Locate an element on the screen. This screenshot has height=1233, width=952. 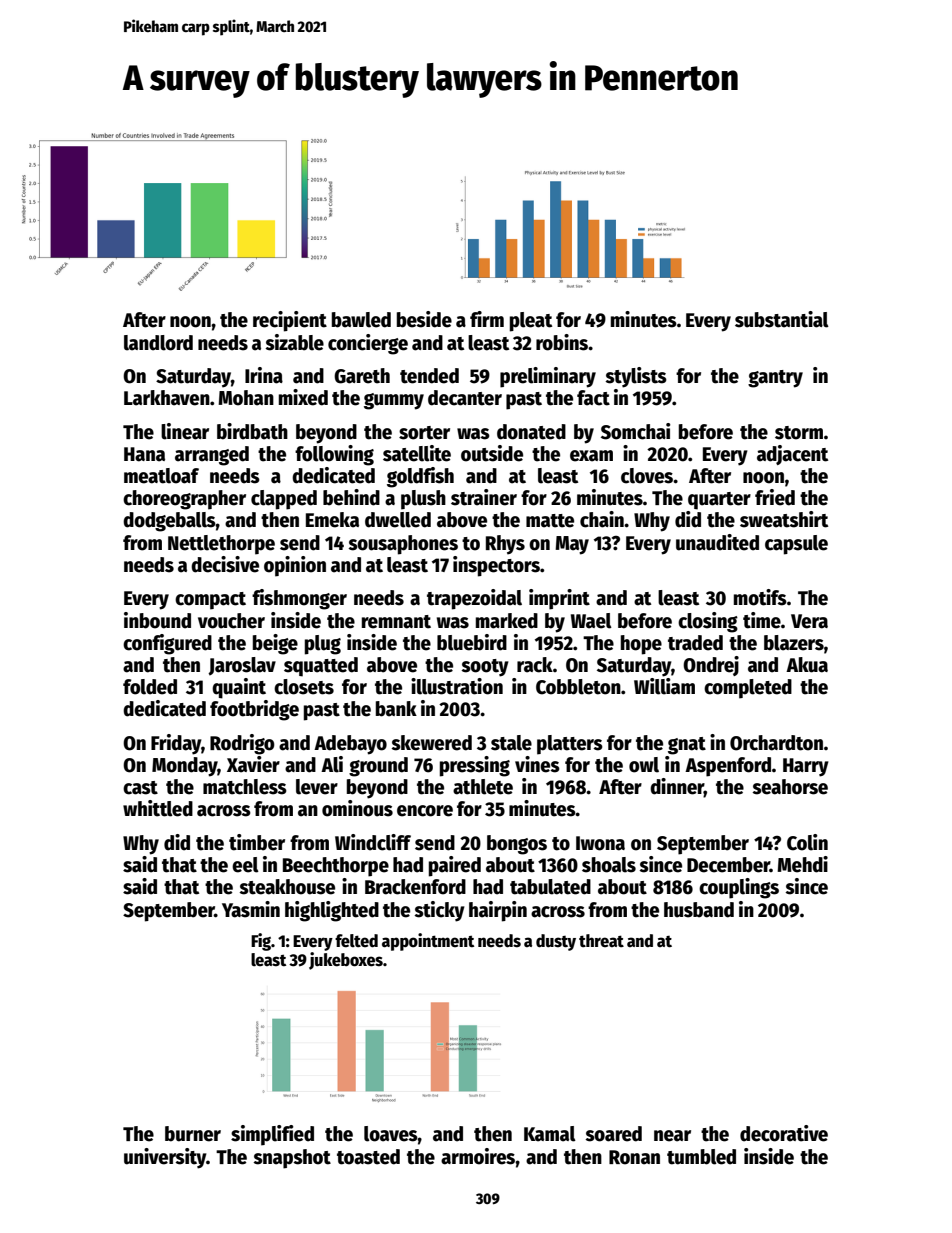
Ondrej is located at coordinates (711, 666).
